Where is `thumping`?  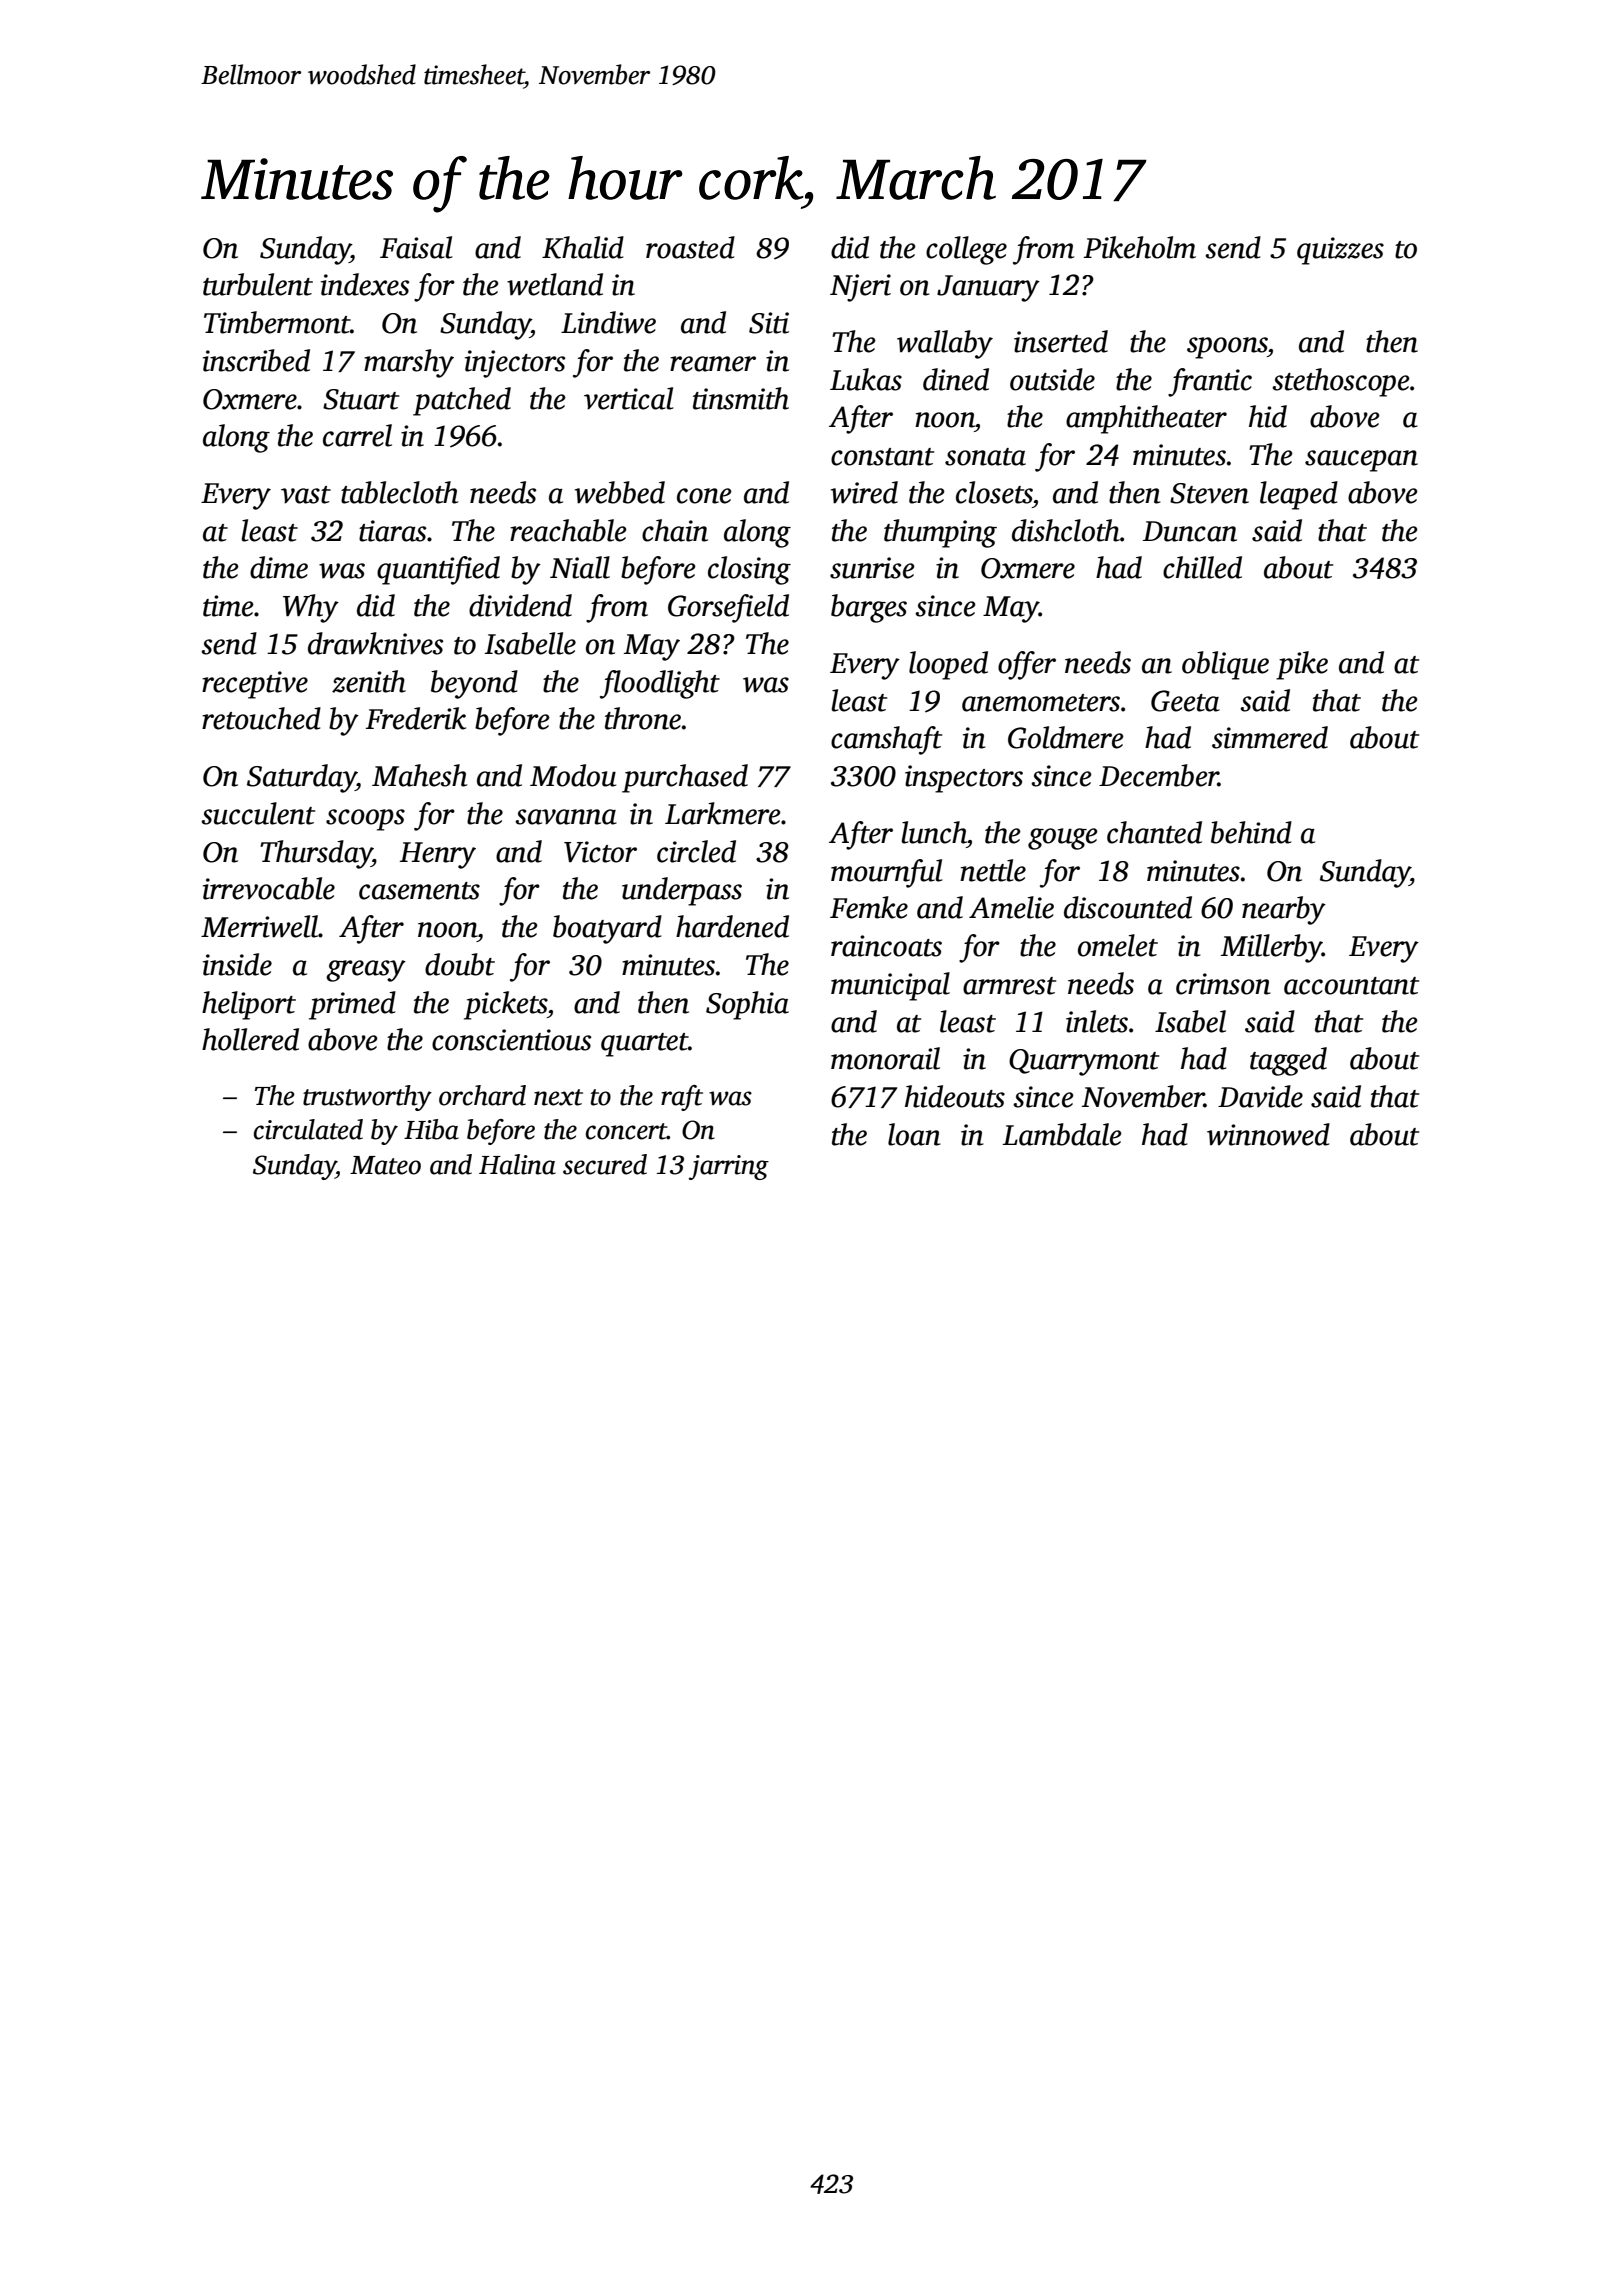 thumping is located at coordinates (940, 533).
